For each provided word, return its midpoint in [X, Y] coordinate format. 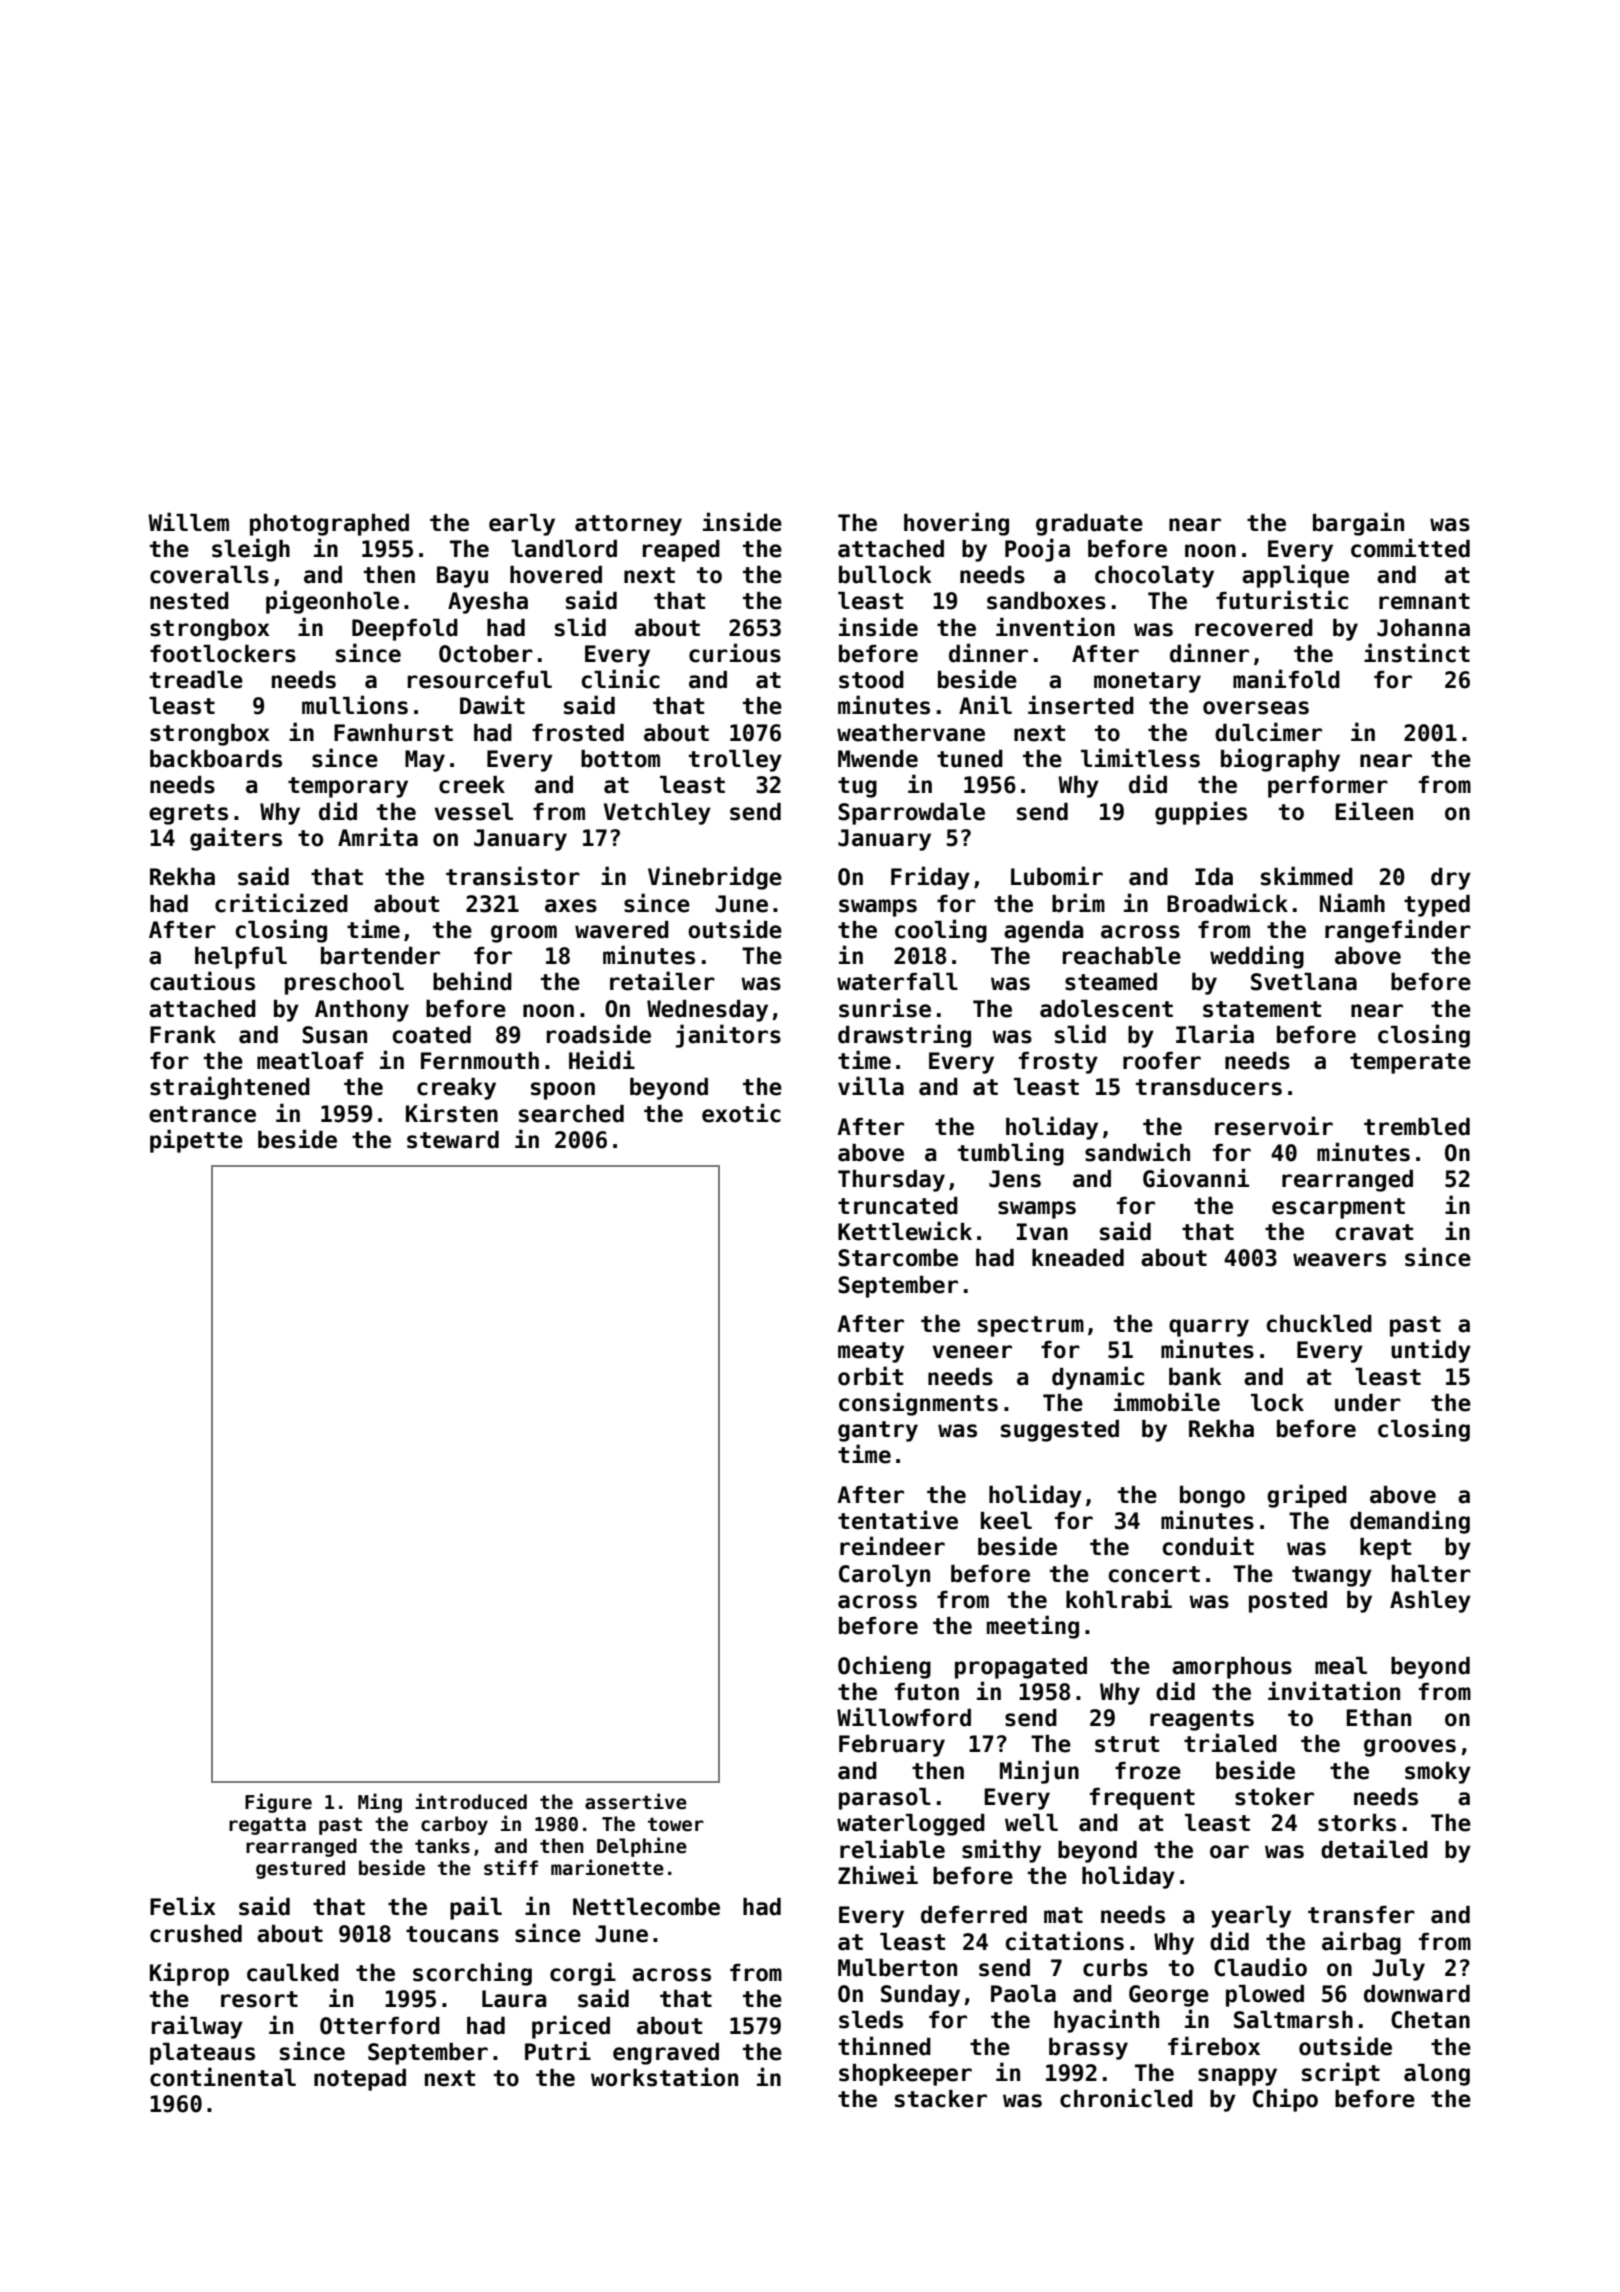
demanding [1410, 1522]
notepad [360, 2080]
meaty [871, 1352]
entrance [202, 1114]
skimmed [1307, 876]
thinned [884, 2046]
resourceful [480, 680]
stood [871, 680]
